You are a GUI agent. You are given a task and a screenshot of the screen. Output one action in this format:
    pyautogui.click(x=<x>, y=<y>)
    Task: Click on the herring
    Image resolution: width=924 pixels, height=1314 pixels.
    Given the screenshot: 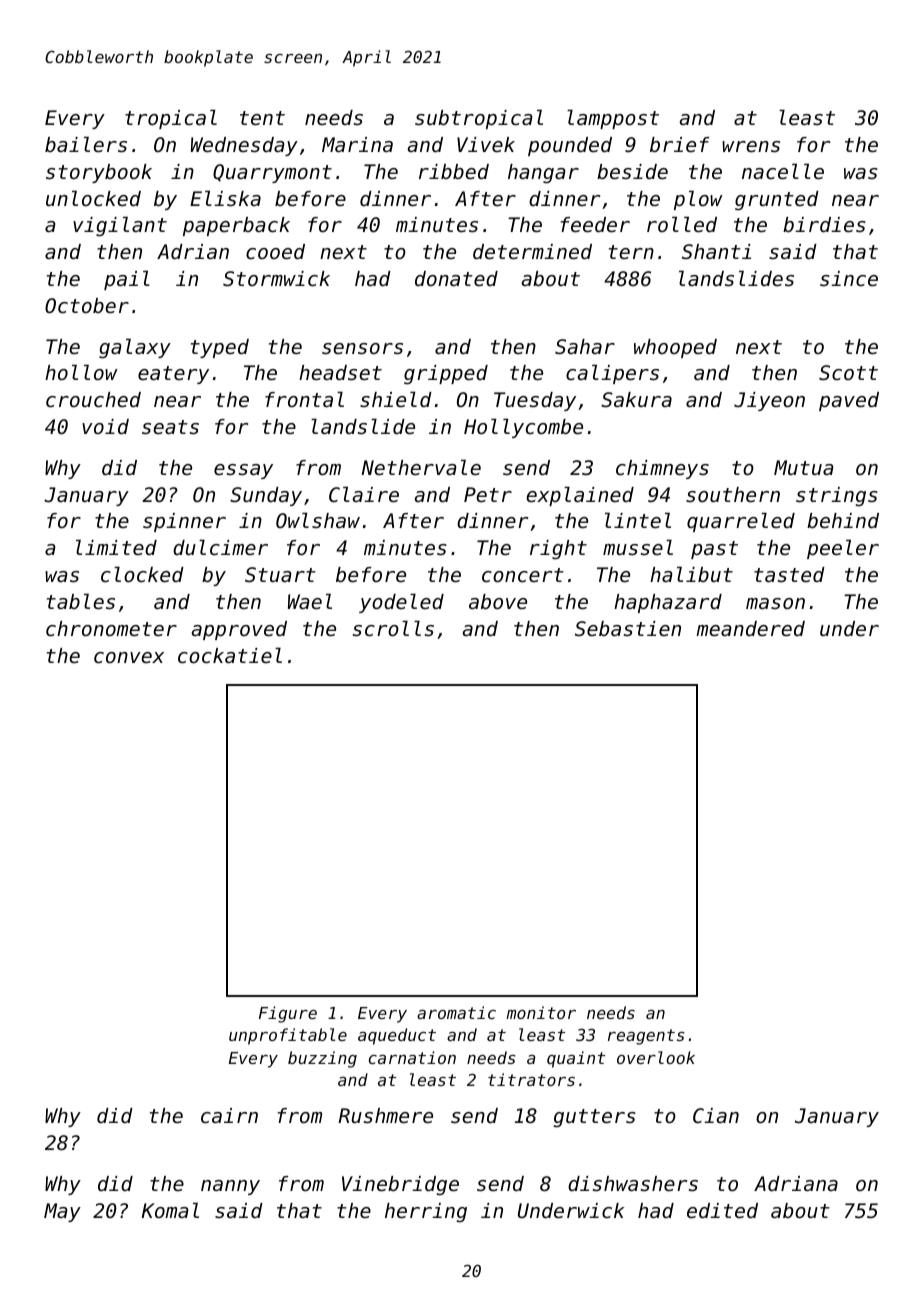 What is the action you would take?
    pyautogui.click(x=426, y=1213)
